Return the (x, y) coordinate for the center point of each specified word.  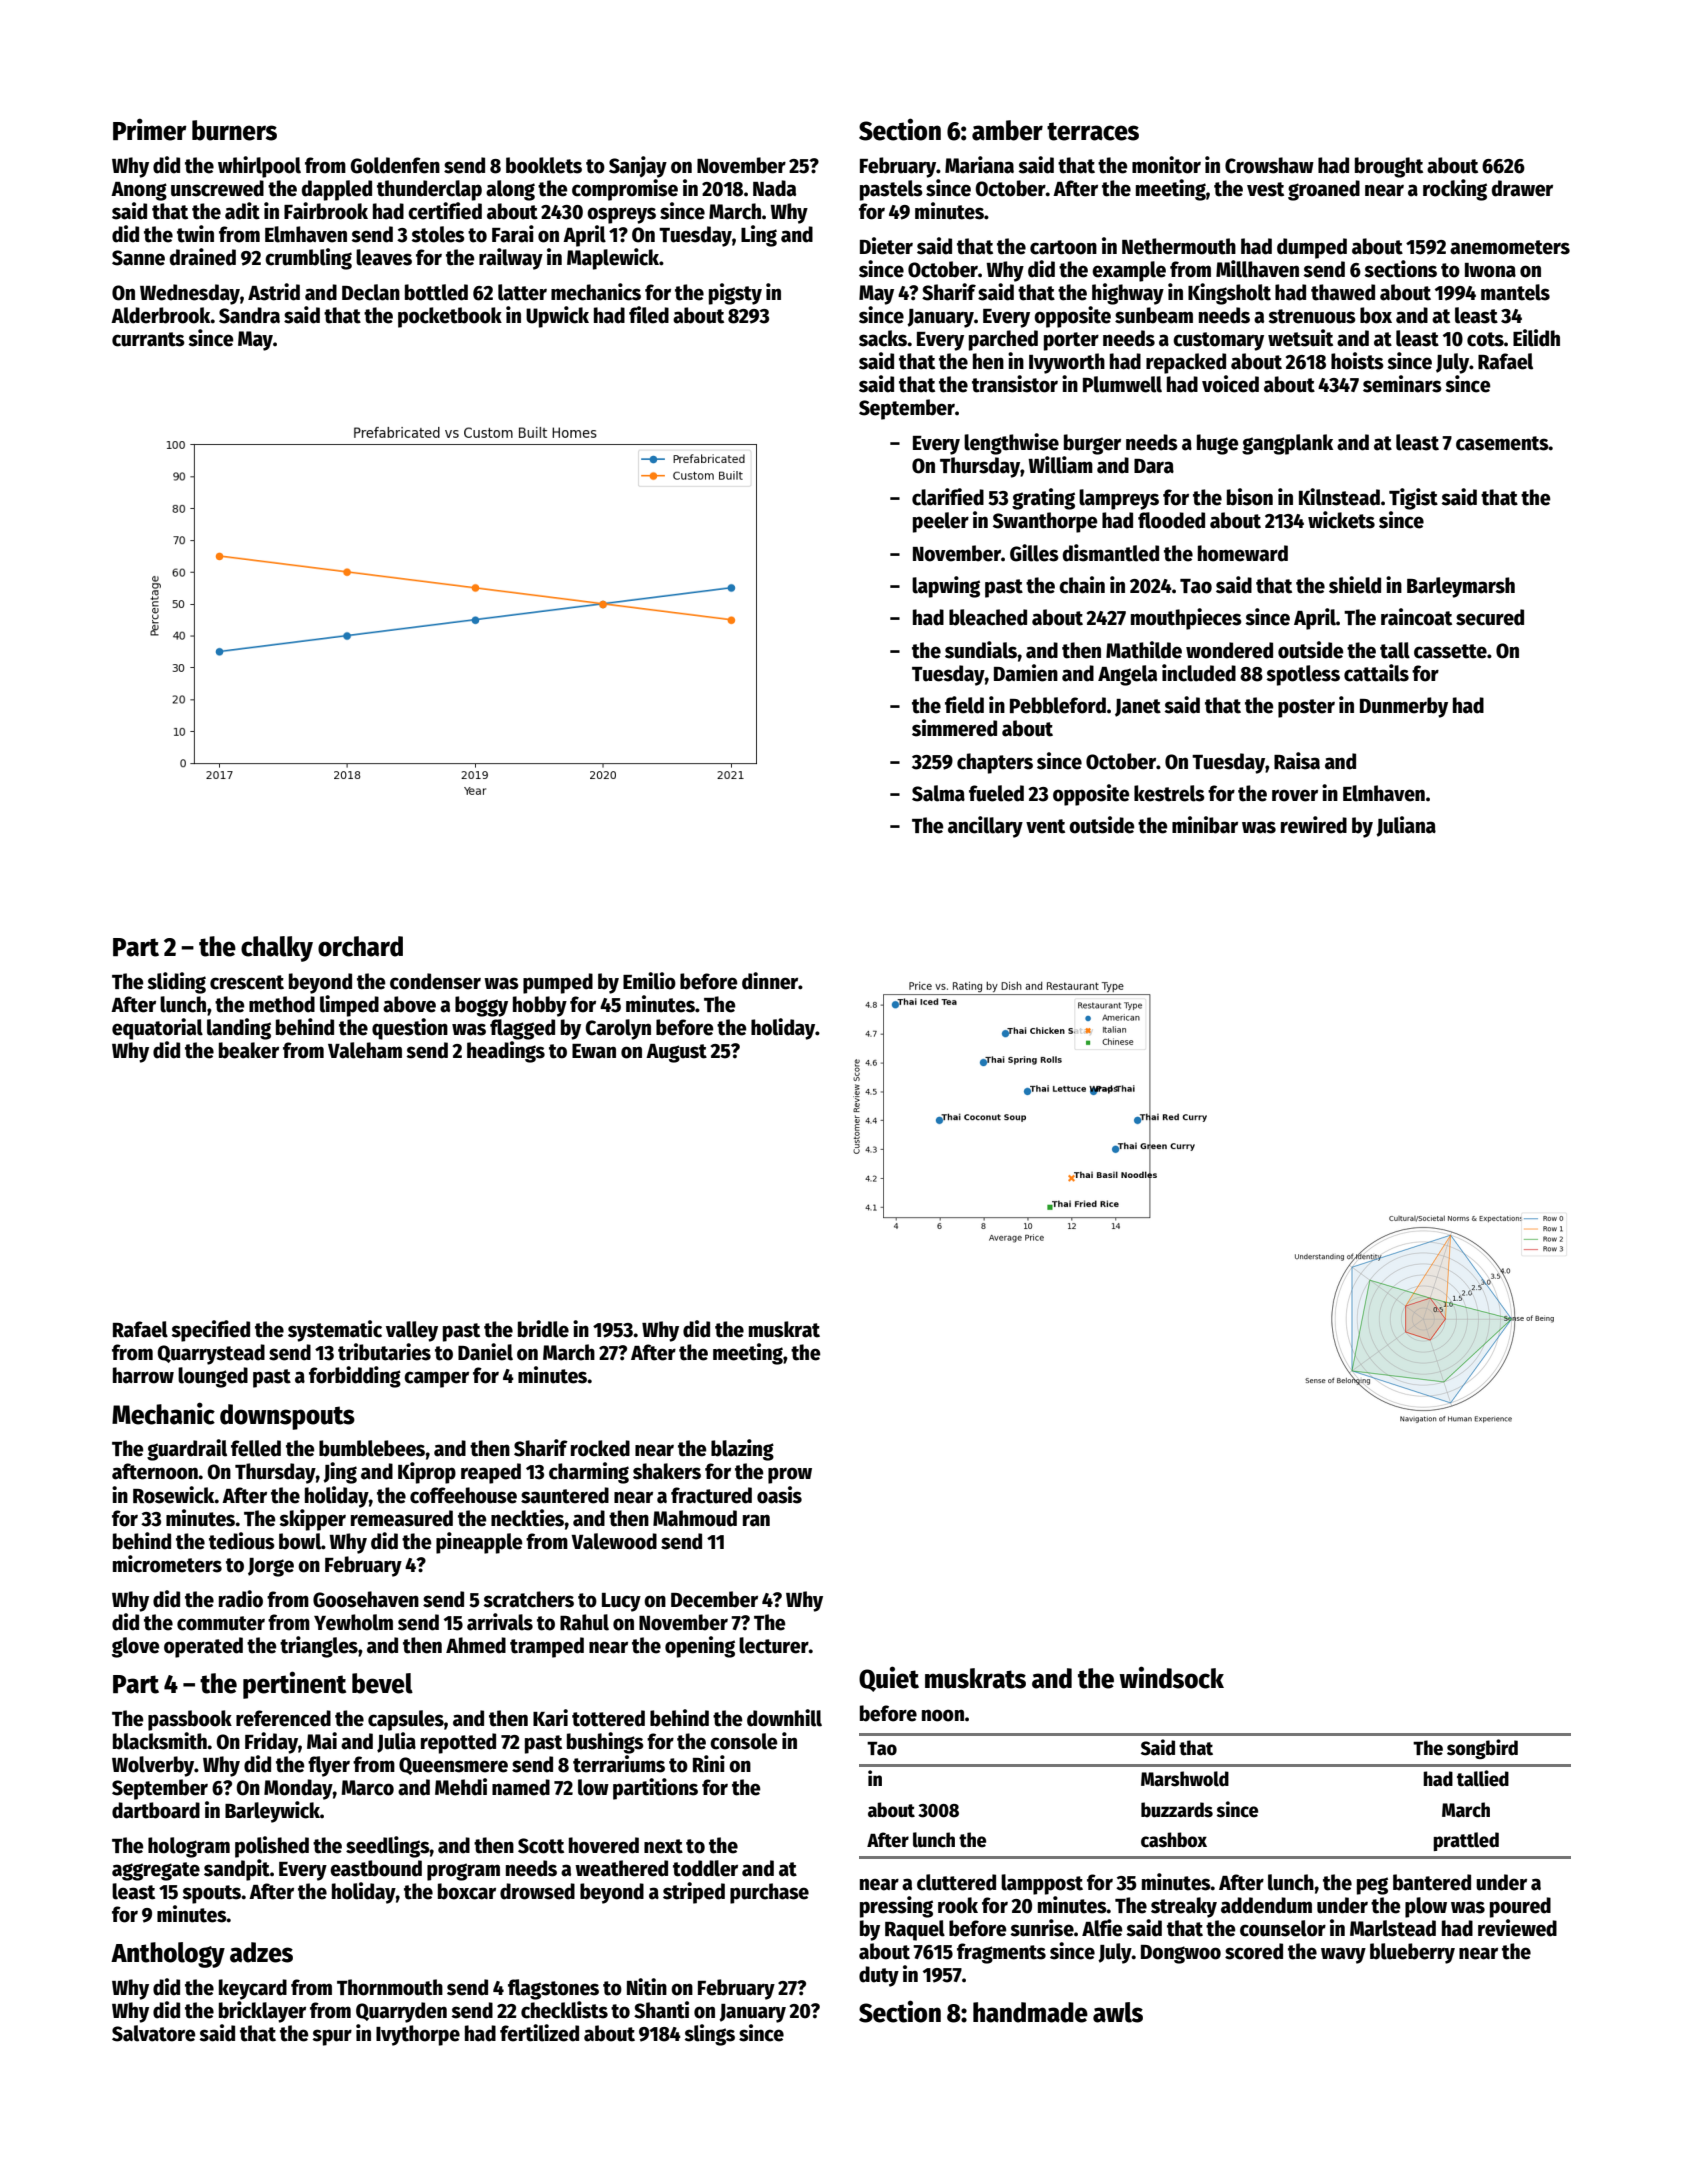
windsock (1171, 1677)
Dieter (886, 246)
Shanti (661, 2010)
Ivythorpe (418, 2035)
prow (790, 1475)
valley (412, 1331)
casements (1502, 443)
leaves (384, 257)
